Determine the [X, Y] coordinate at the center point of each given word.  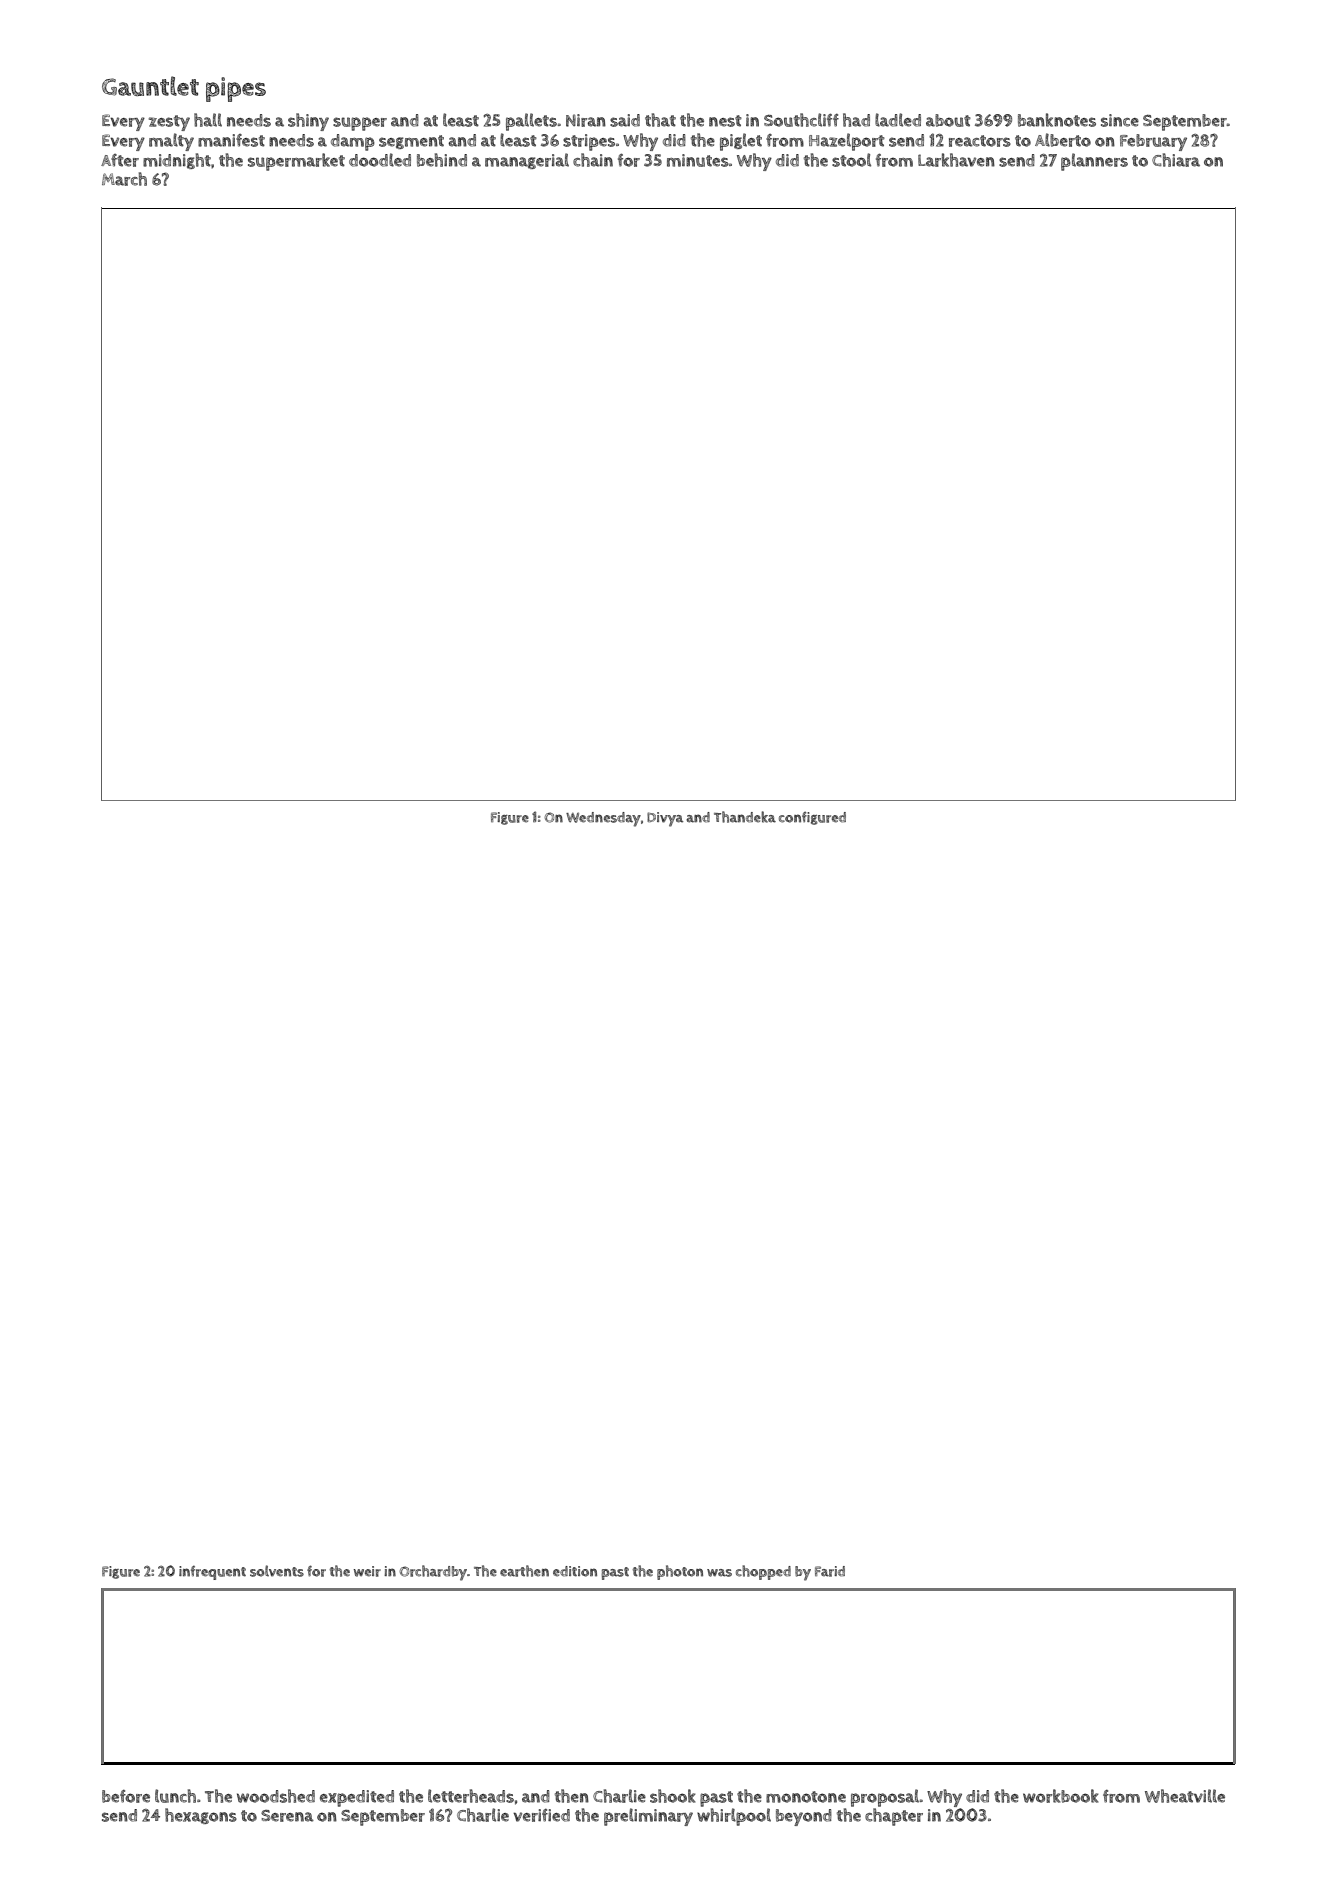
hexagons [201, 1816]
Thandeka [745, 817]
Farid [830, 1571]
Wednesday [603, 819]
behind [442, 160]
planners [1094, 162]
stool [851, 160]
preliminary [648, 1817]
